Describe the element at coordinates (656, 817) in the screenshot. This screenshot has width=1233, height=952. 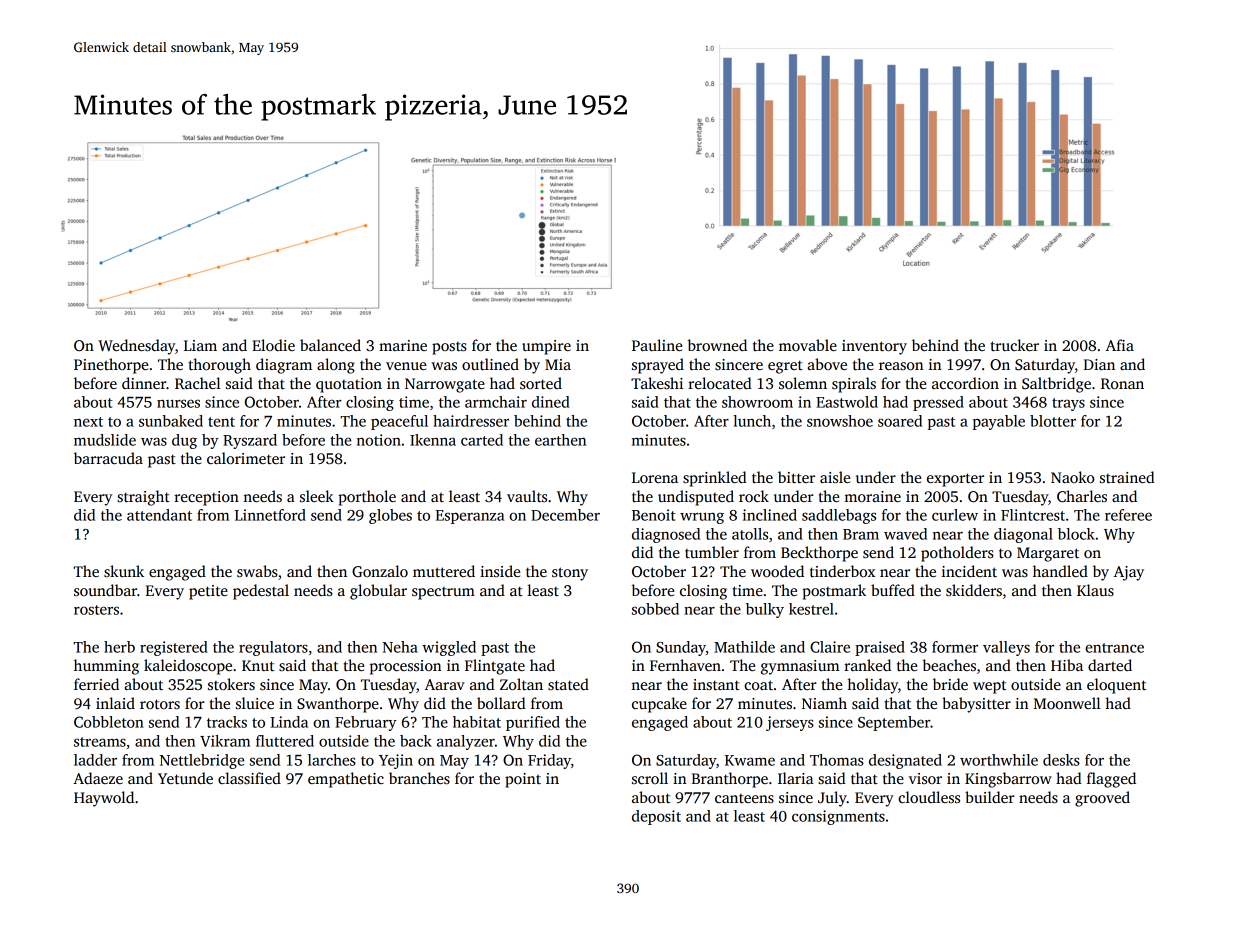
I see `deposit` at that location.
